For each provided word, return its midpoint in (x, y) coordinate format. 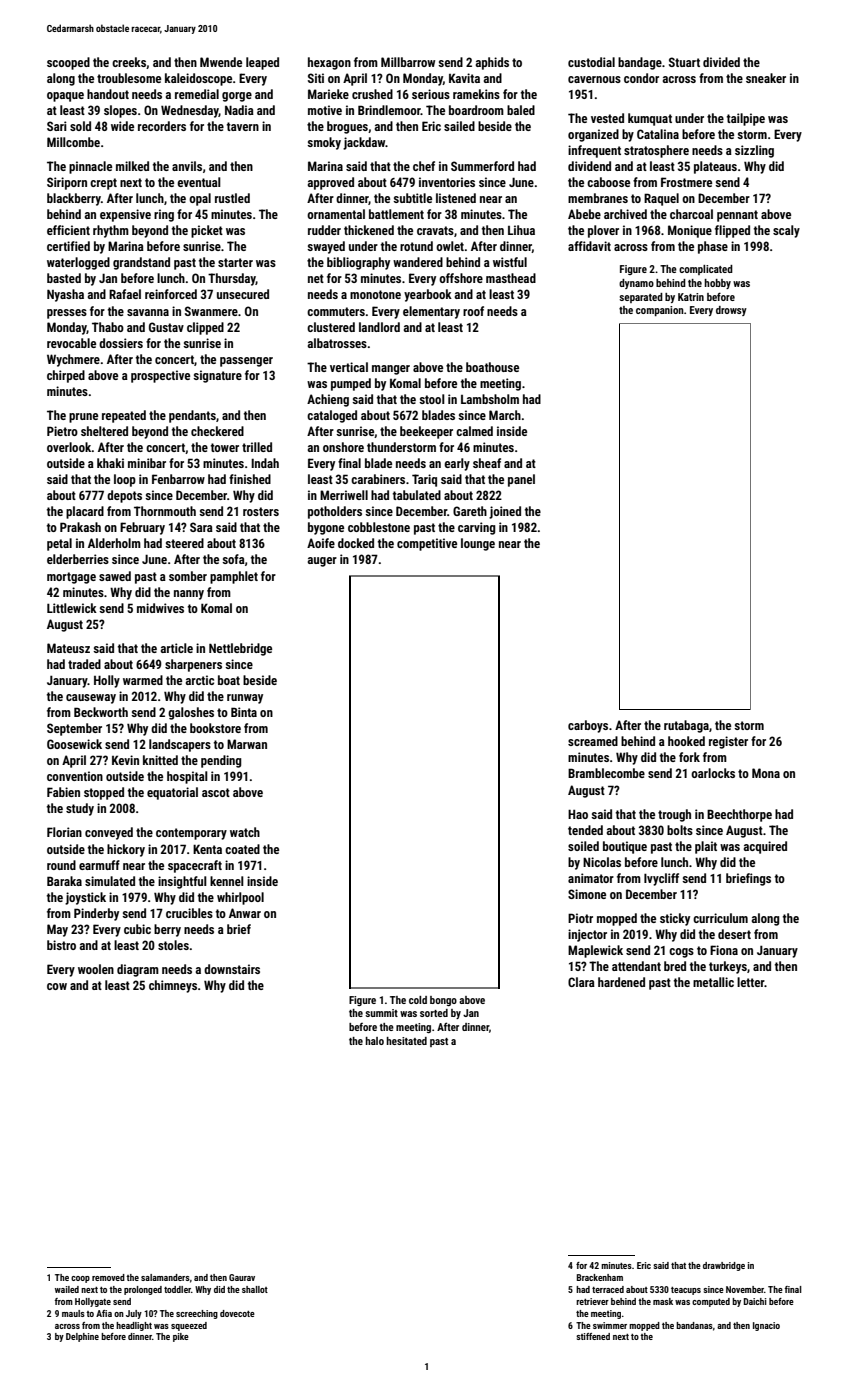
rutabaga (686, 726)
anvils (187, 166)
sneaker (766, 78)
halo (374, 1041)
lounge (478, 544)
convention (75, 776)
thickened (369, 230)
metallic (713, 982)
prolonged (143, 1290)
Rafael (125, 294)
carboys (588, 726)
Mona (766, 773)
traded (84, 664)
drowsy (731, 311)
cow (57, 986)
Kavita (464, 78)
